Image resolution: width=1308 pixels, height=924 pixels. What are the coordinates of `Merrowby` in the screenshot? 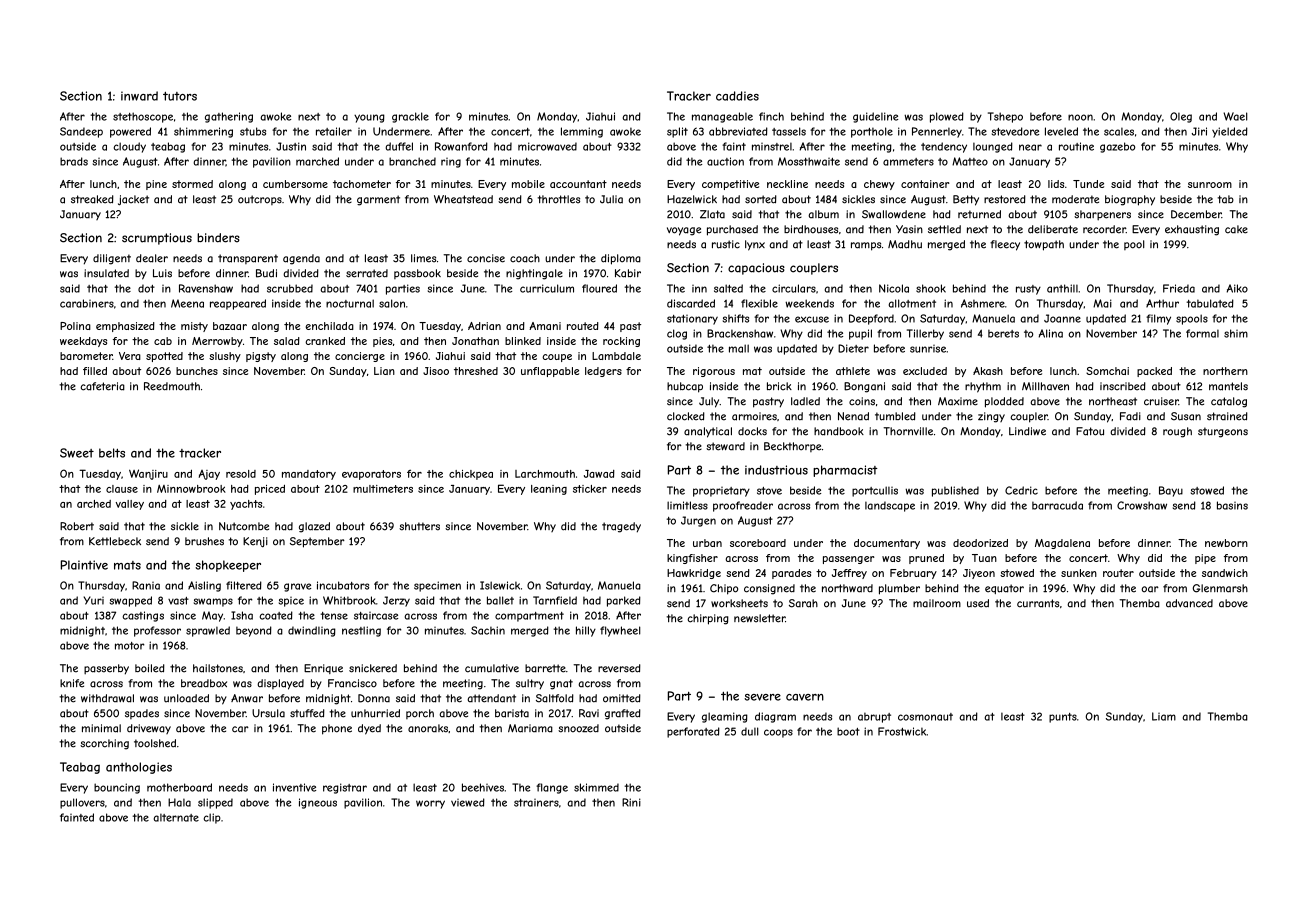 It's located at (217, 342).
